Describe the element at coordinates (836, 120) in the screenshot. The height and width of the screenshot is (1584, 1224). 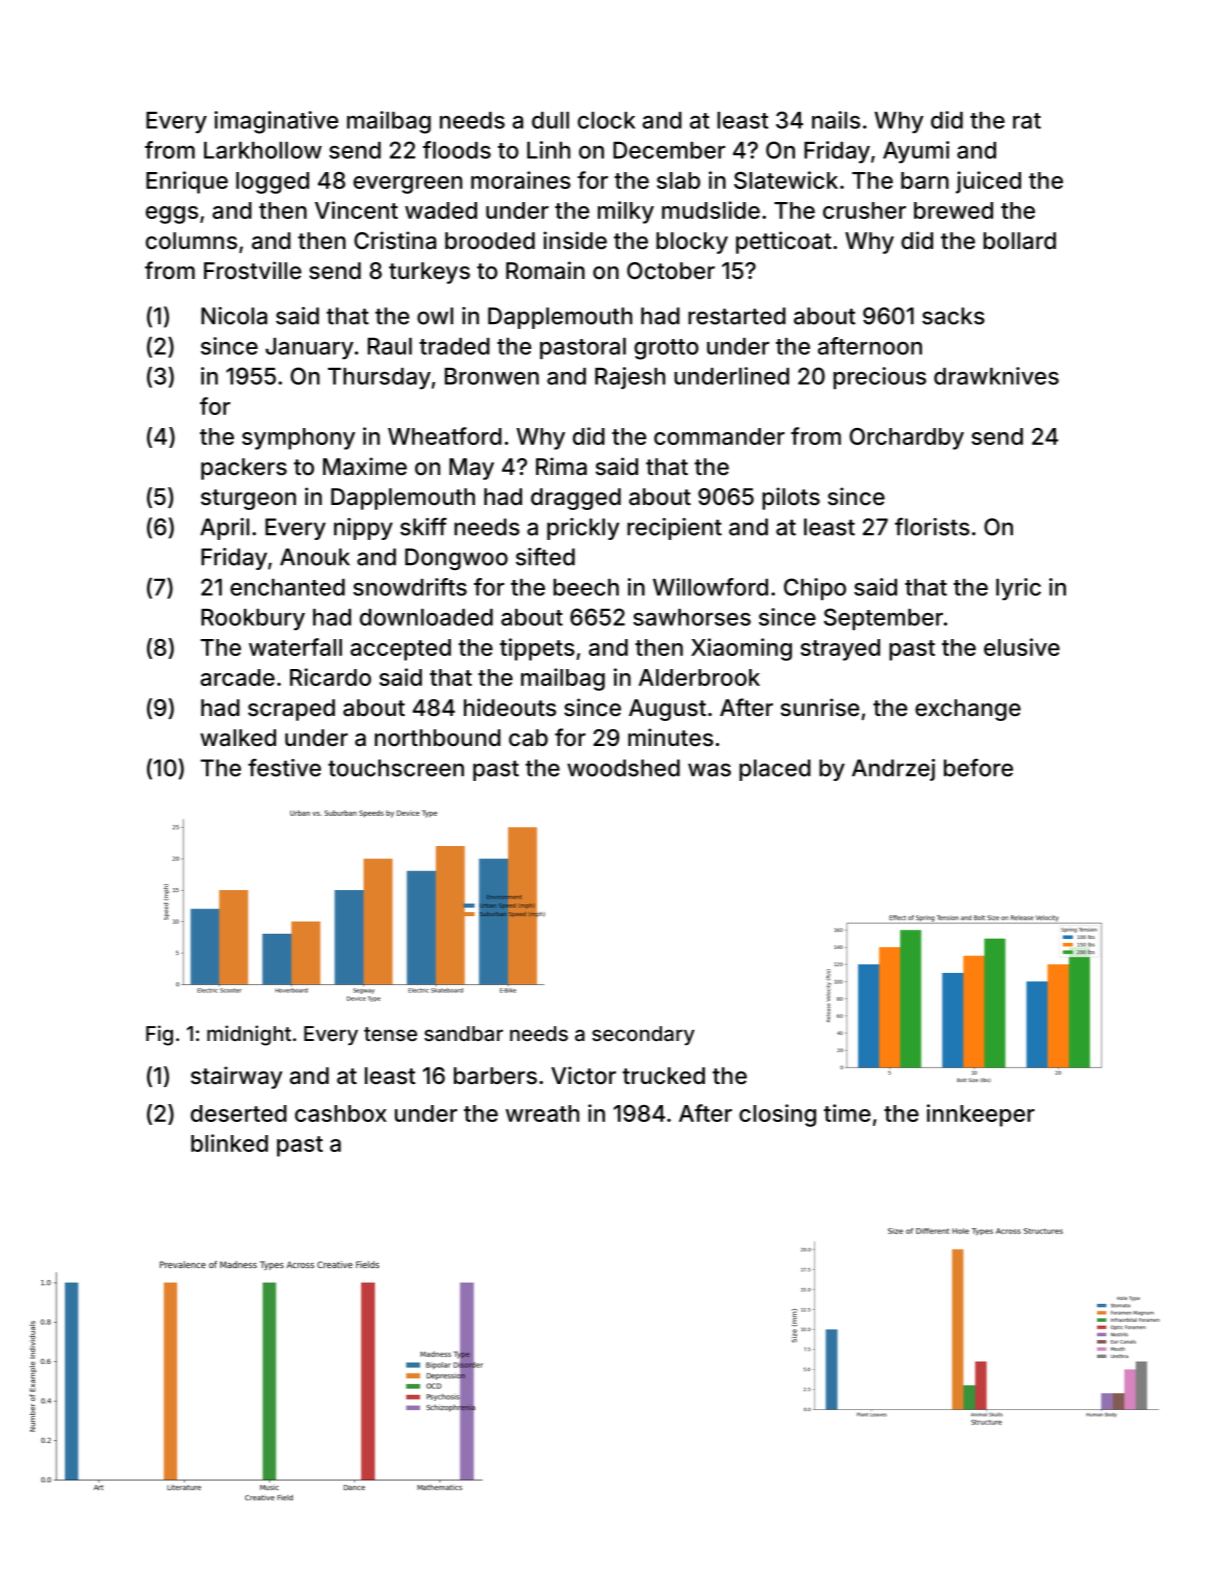
I see `nails` at that location.
